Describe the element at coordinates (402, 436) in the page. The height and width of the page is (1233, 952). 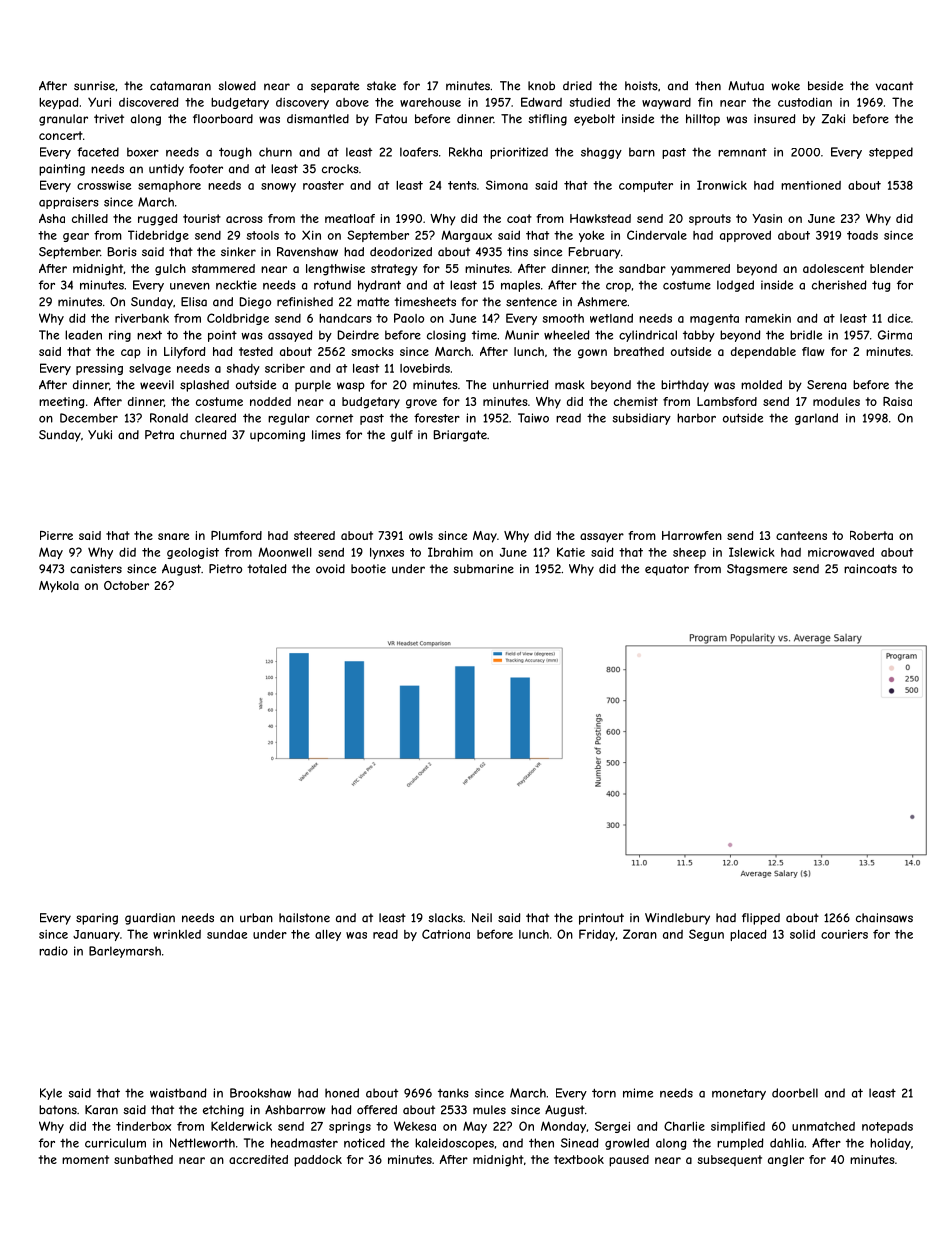
I see `gulf` at that location.
